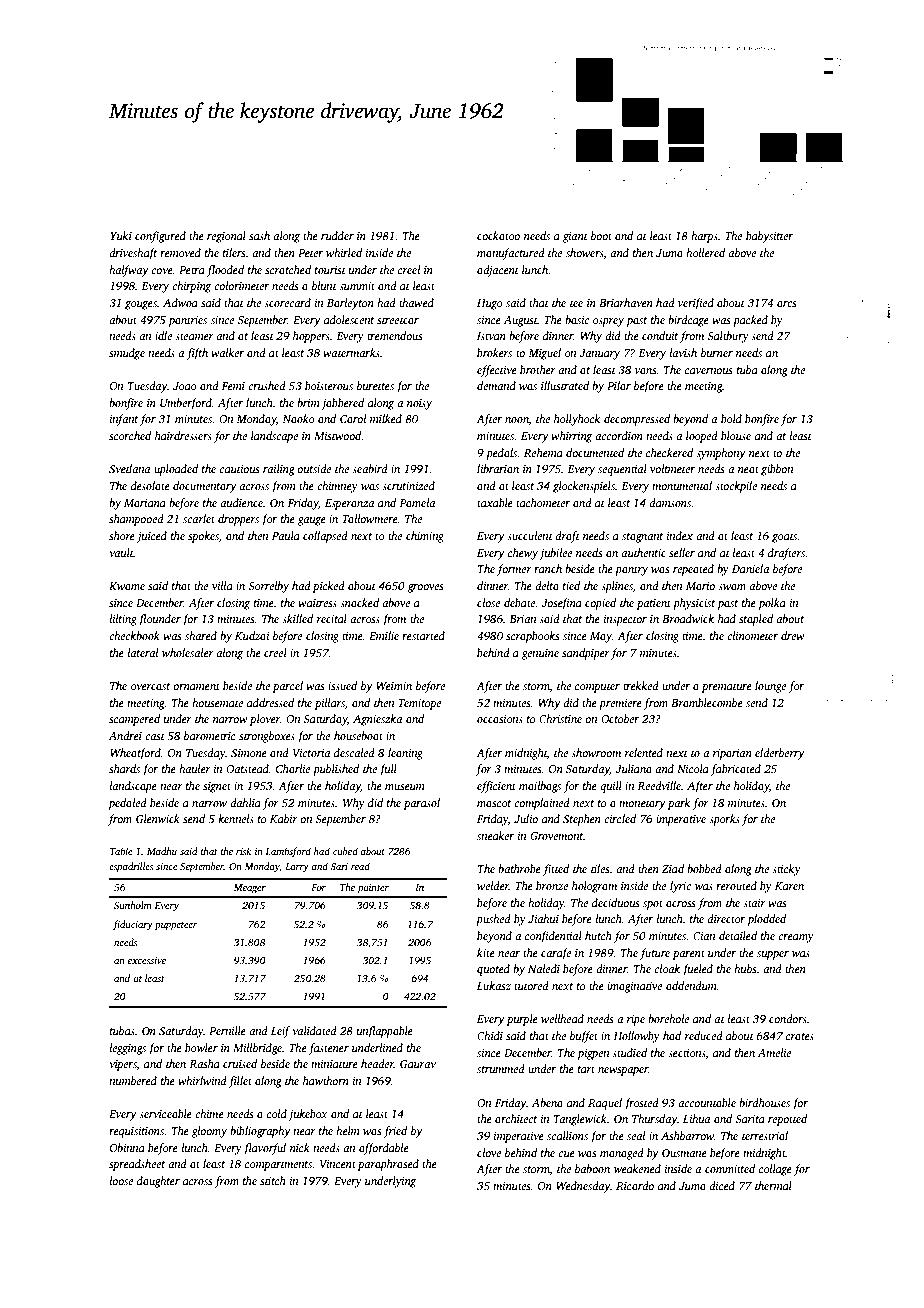 The image size is (924, 1308). I want to click on infant, so click(124, 420).
